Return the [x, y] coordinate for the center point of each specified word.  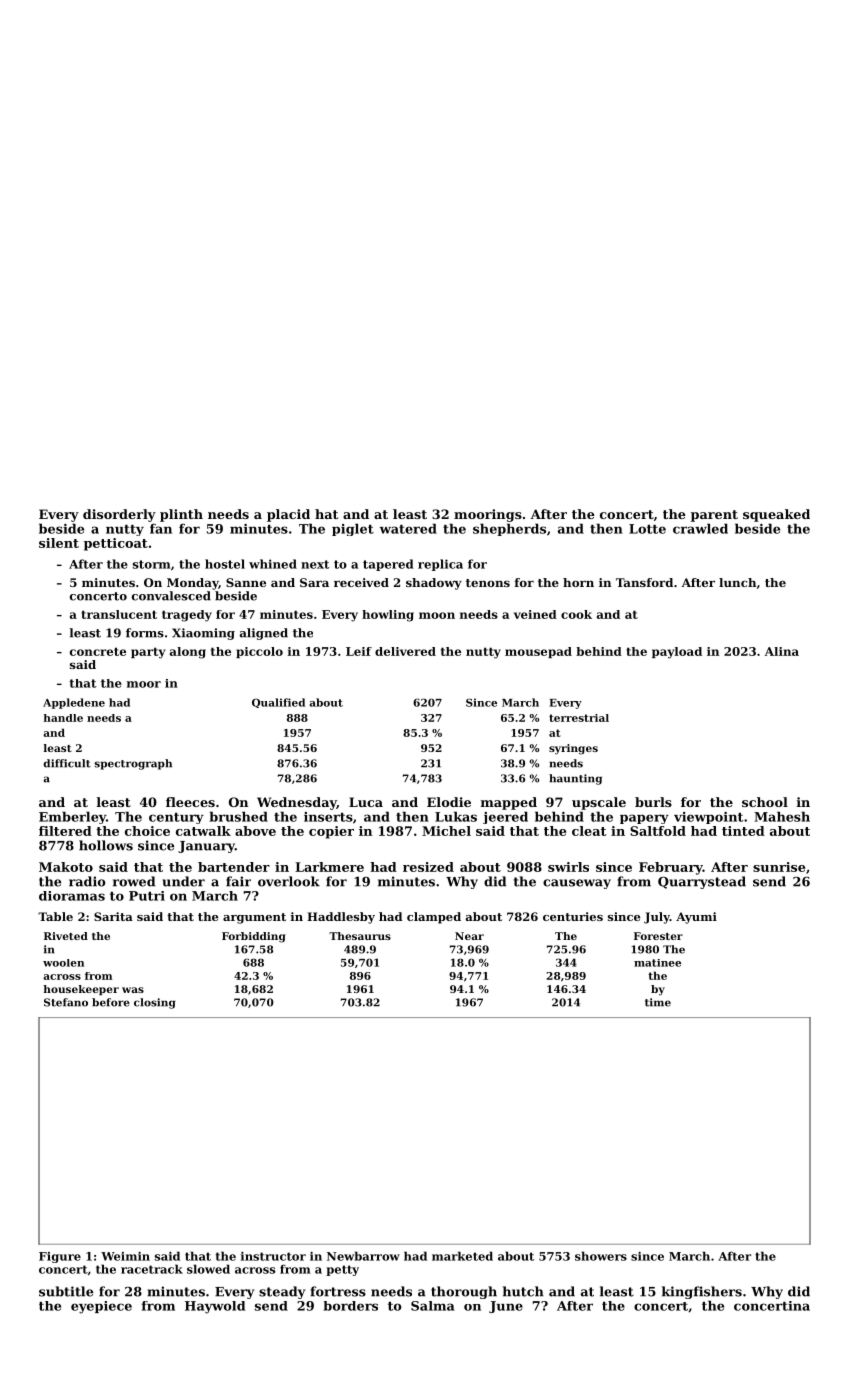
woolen [63, 963]
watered [408, 528]
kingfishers [702, 1292]
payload [677, 653]
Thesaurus [360, 936]
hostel [225, 564]
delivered [405, 651]
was [133, 990]
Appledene [74, 703]
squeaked [776, 515]
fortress [338, 1291]
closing [154, 1003]
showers [601, 1256]
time [658, 1002]
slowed [208, 1269]
